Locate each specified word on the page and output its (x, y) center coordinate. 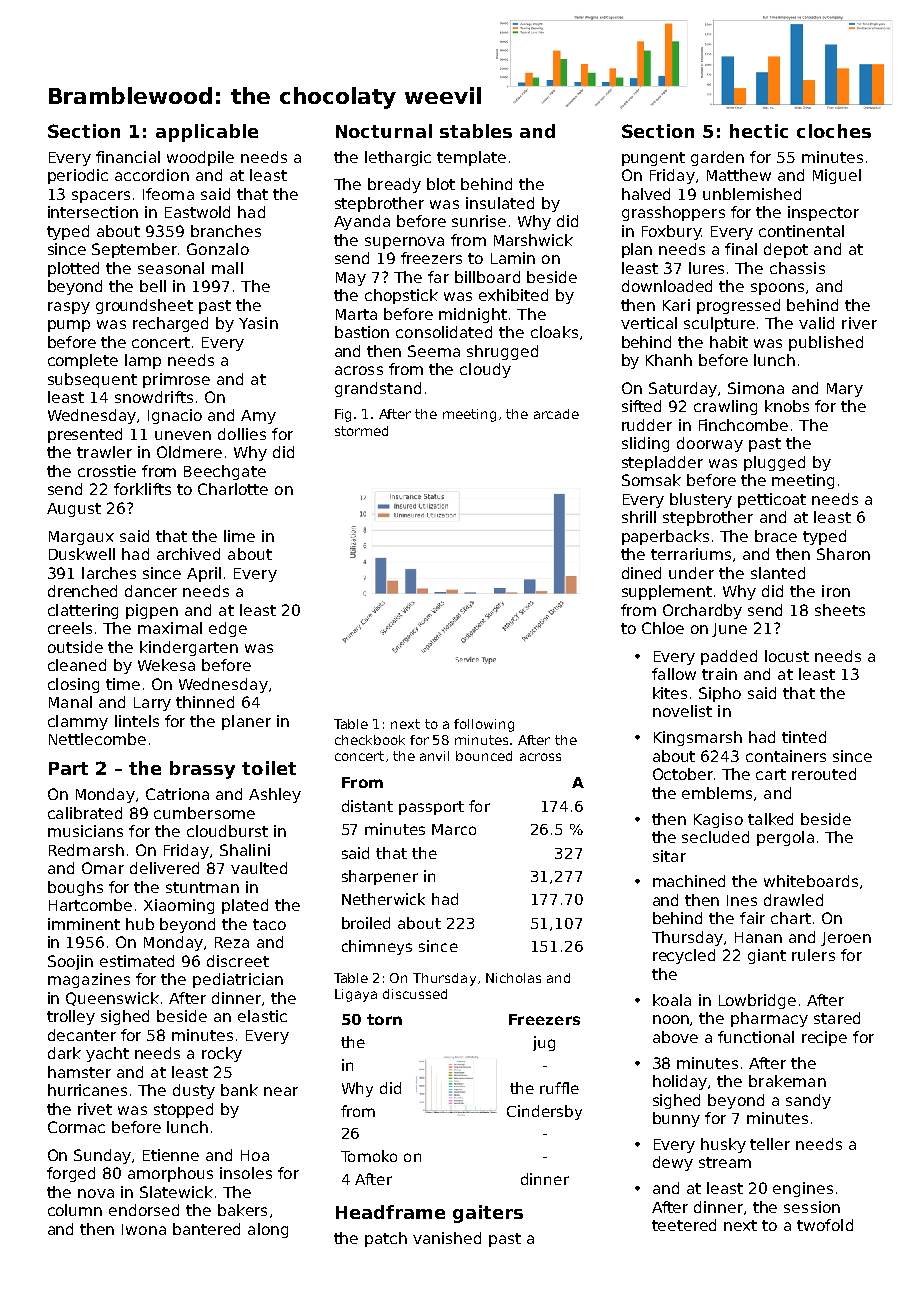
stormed (361, 431)
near (281, 1091)
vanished (447, 1238)
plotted (73, 269)
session (812, 1207)
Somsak (651, 480)
